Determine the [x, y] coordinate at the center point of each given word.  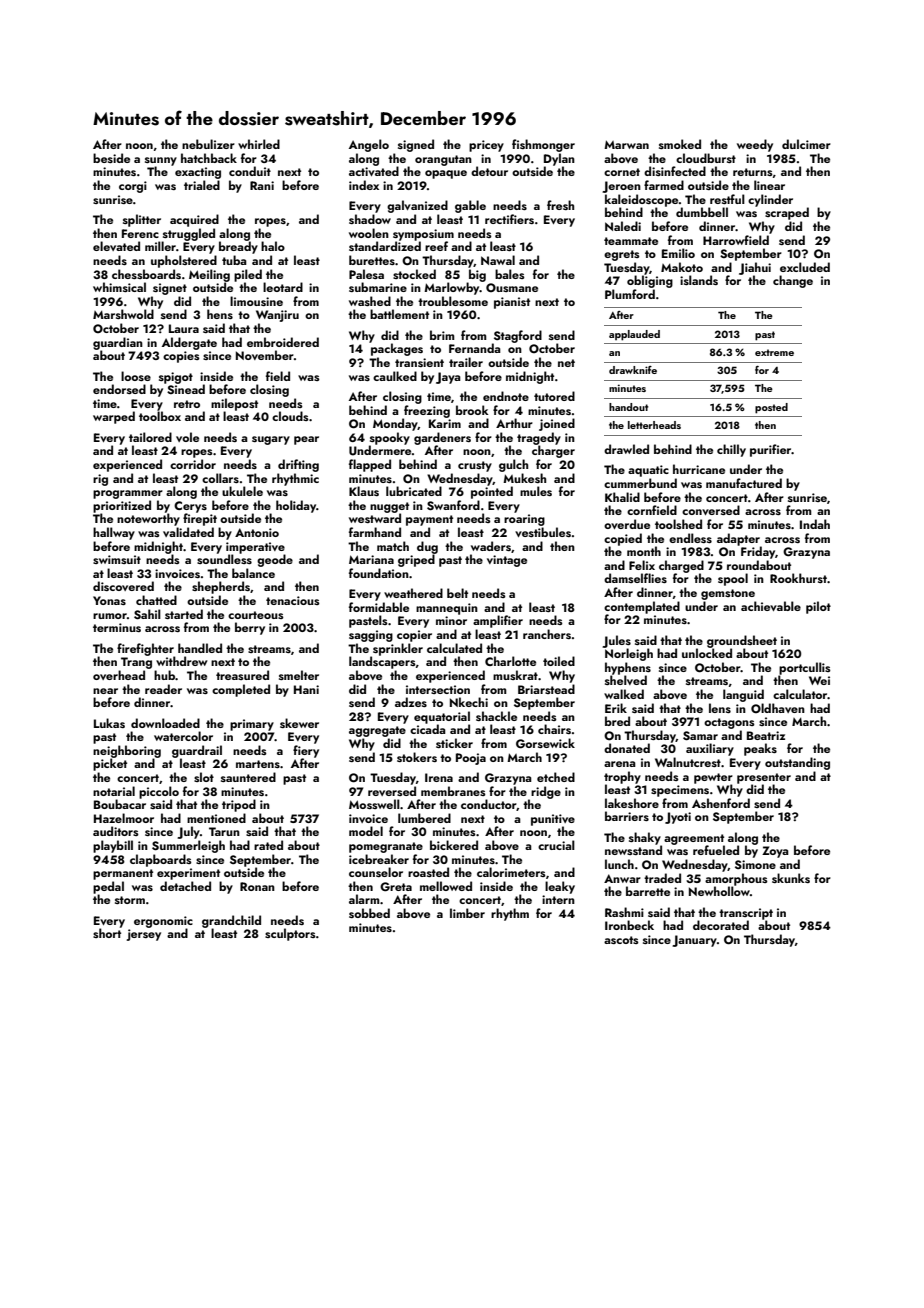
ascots [621, 940]
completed [241, 690]
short [107, 933]
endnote [506, 396]
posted [771, 408]
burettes [372, 260]
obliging [650, 281]
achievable [771, 606]
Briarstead [546, 689]
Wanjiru [277, 316]
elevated [116, 246]
